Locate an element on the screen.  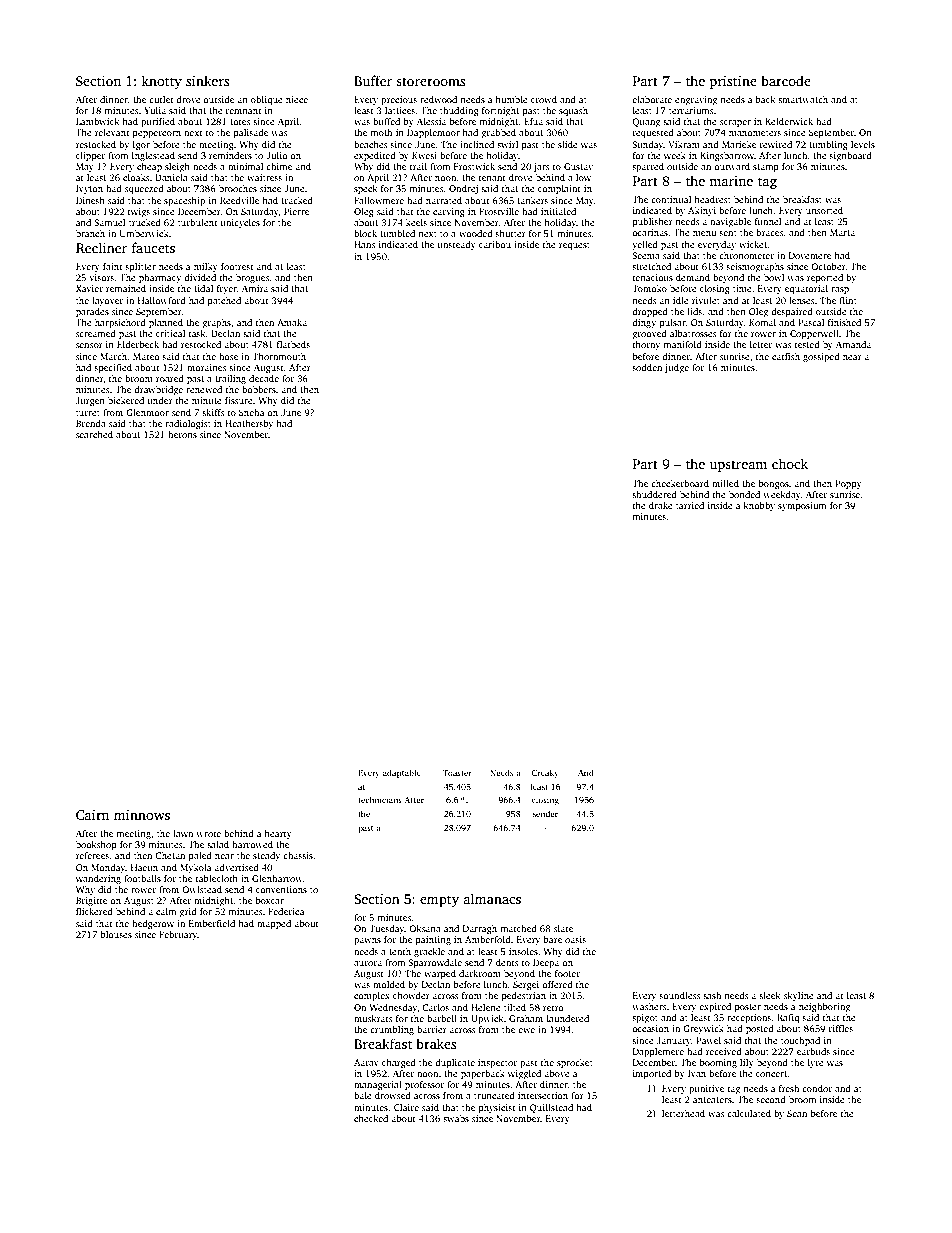
drake is located at coordinates (661, 505).
